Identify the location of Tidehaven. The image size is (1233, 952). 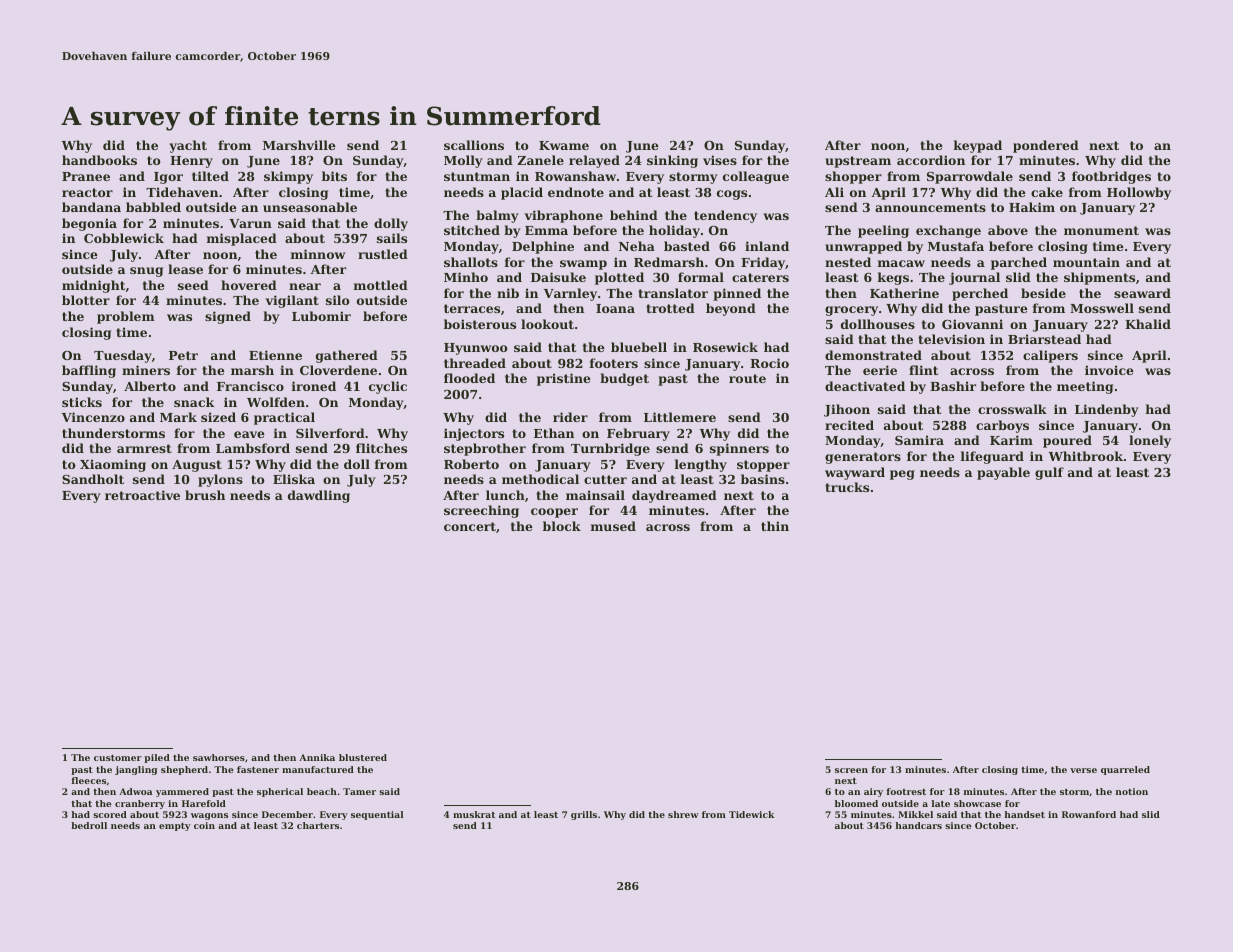
(182, 192).
